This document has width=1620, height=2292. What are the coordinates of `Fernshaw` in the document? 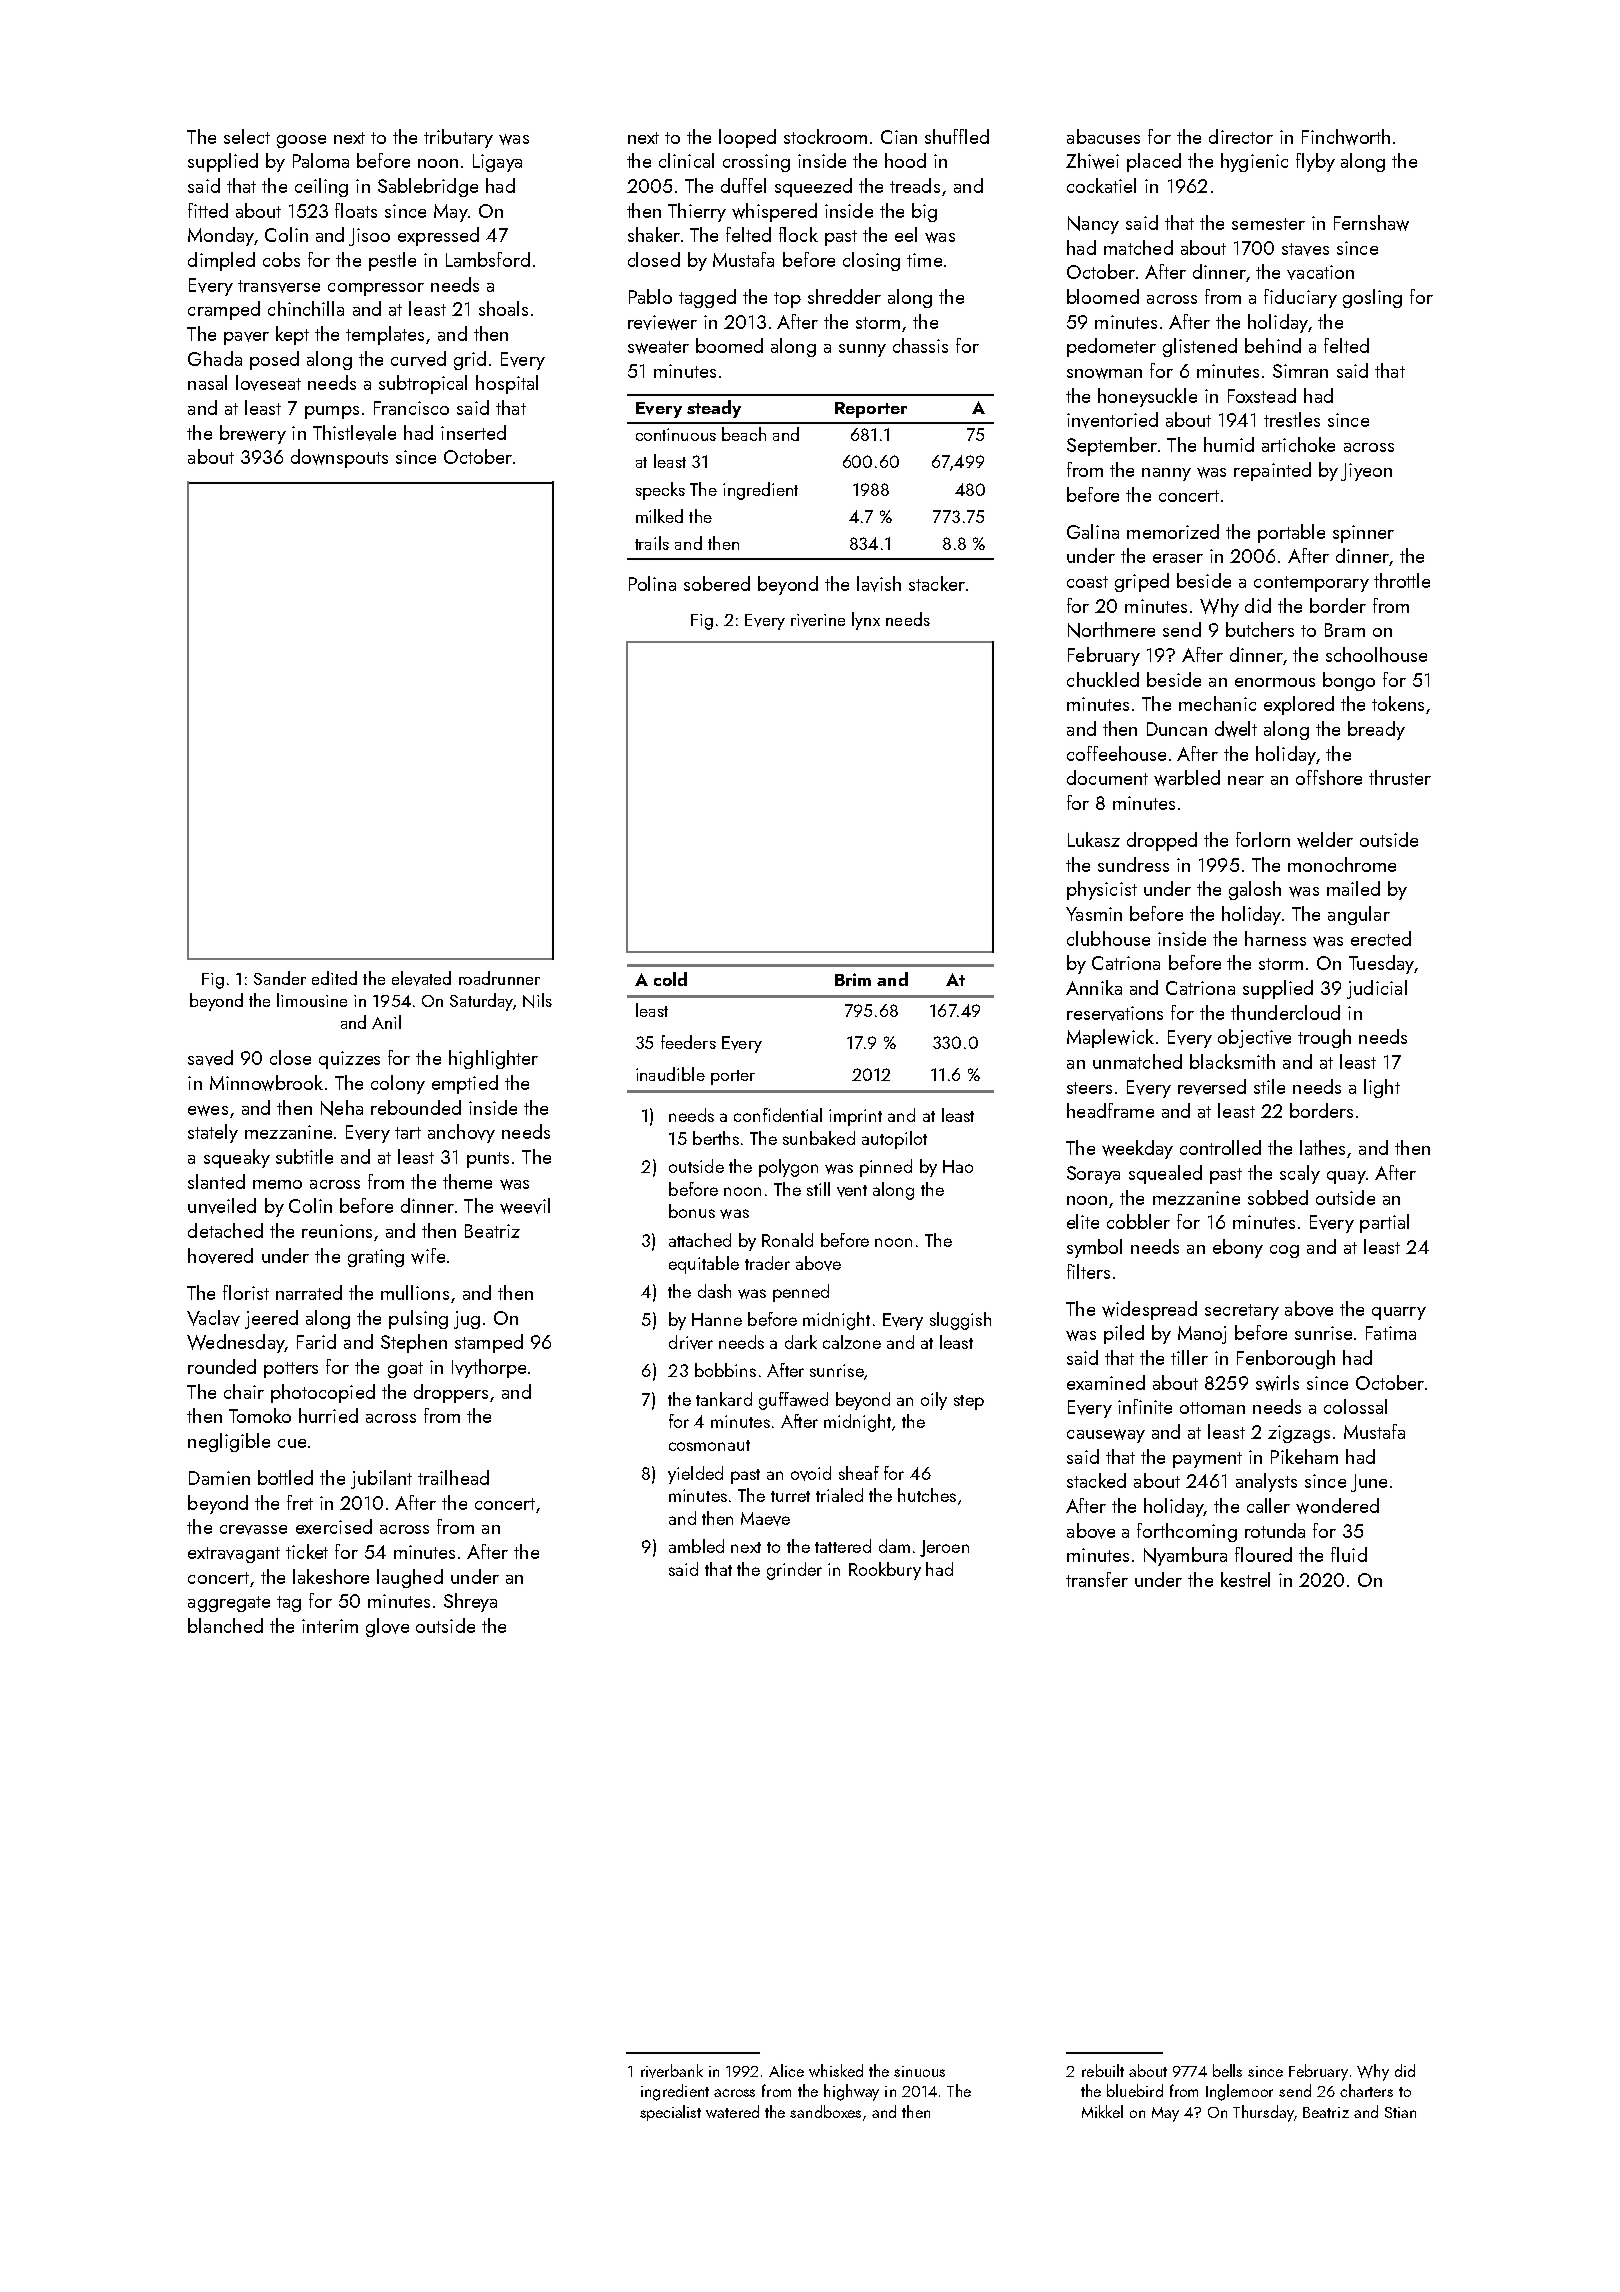 It's located at (1371, 223).
